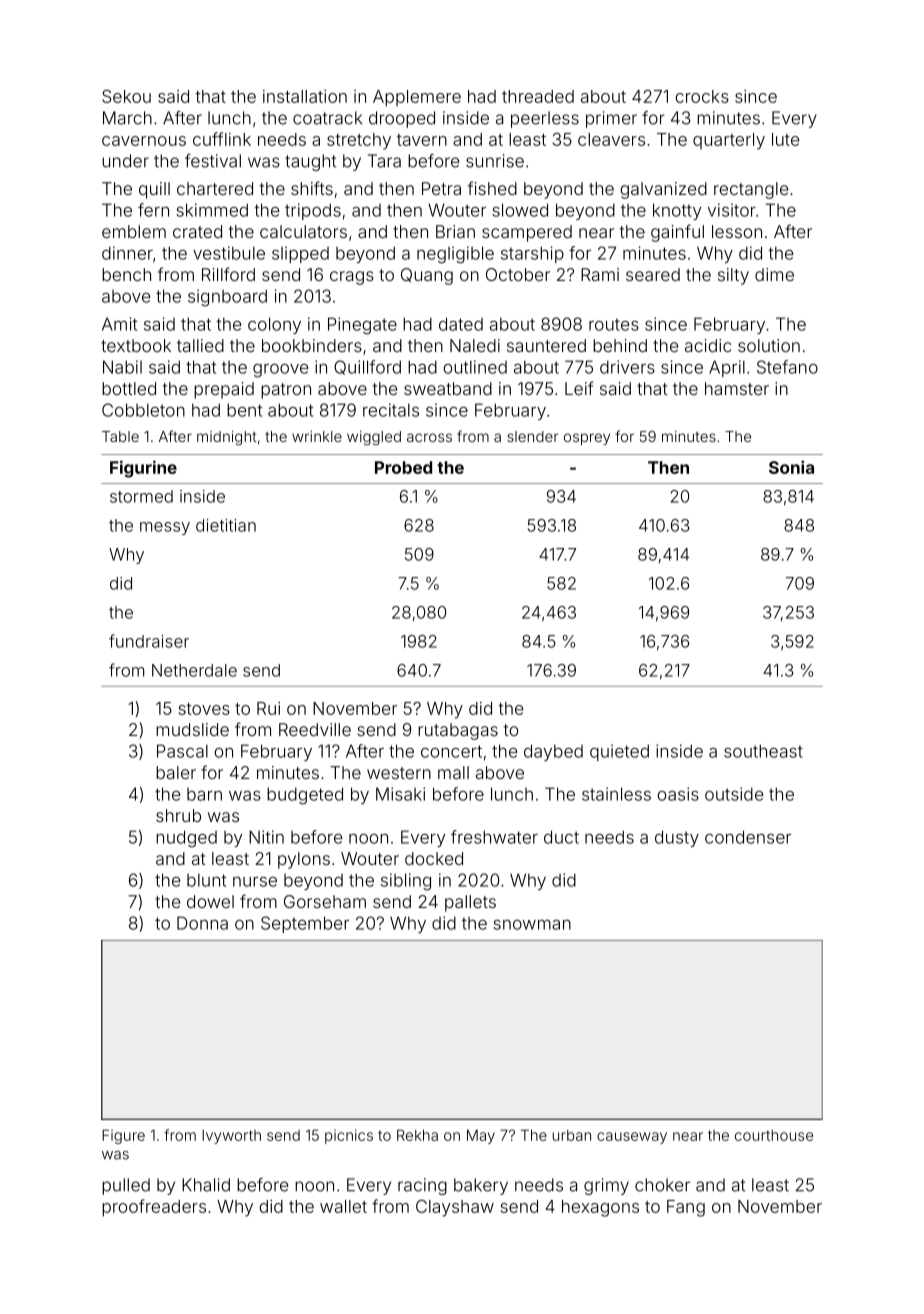 The height and width of the page is (1314, 924). I want to click on Sekou, so click(126, 96).
